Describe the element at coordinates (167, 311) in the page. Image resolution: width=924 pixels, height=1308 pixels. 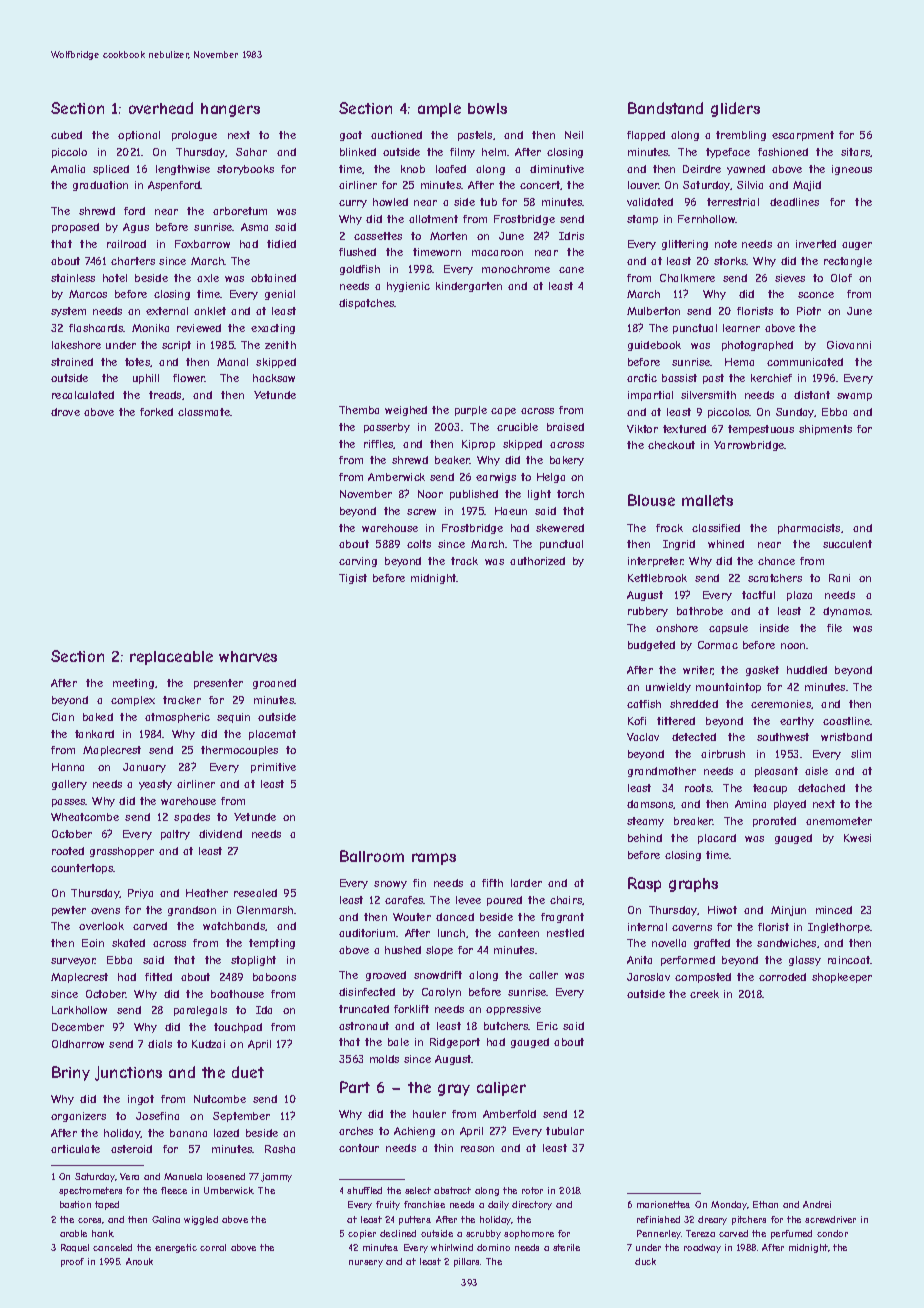
I see `external` at that location.
